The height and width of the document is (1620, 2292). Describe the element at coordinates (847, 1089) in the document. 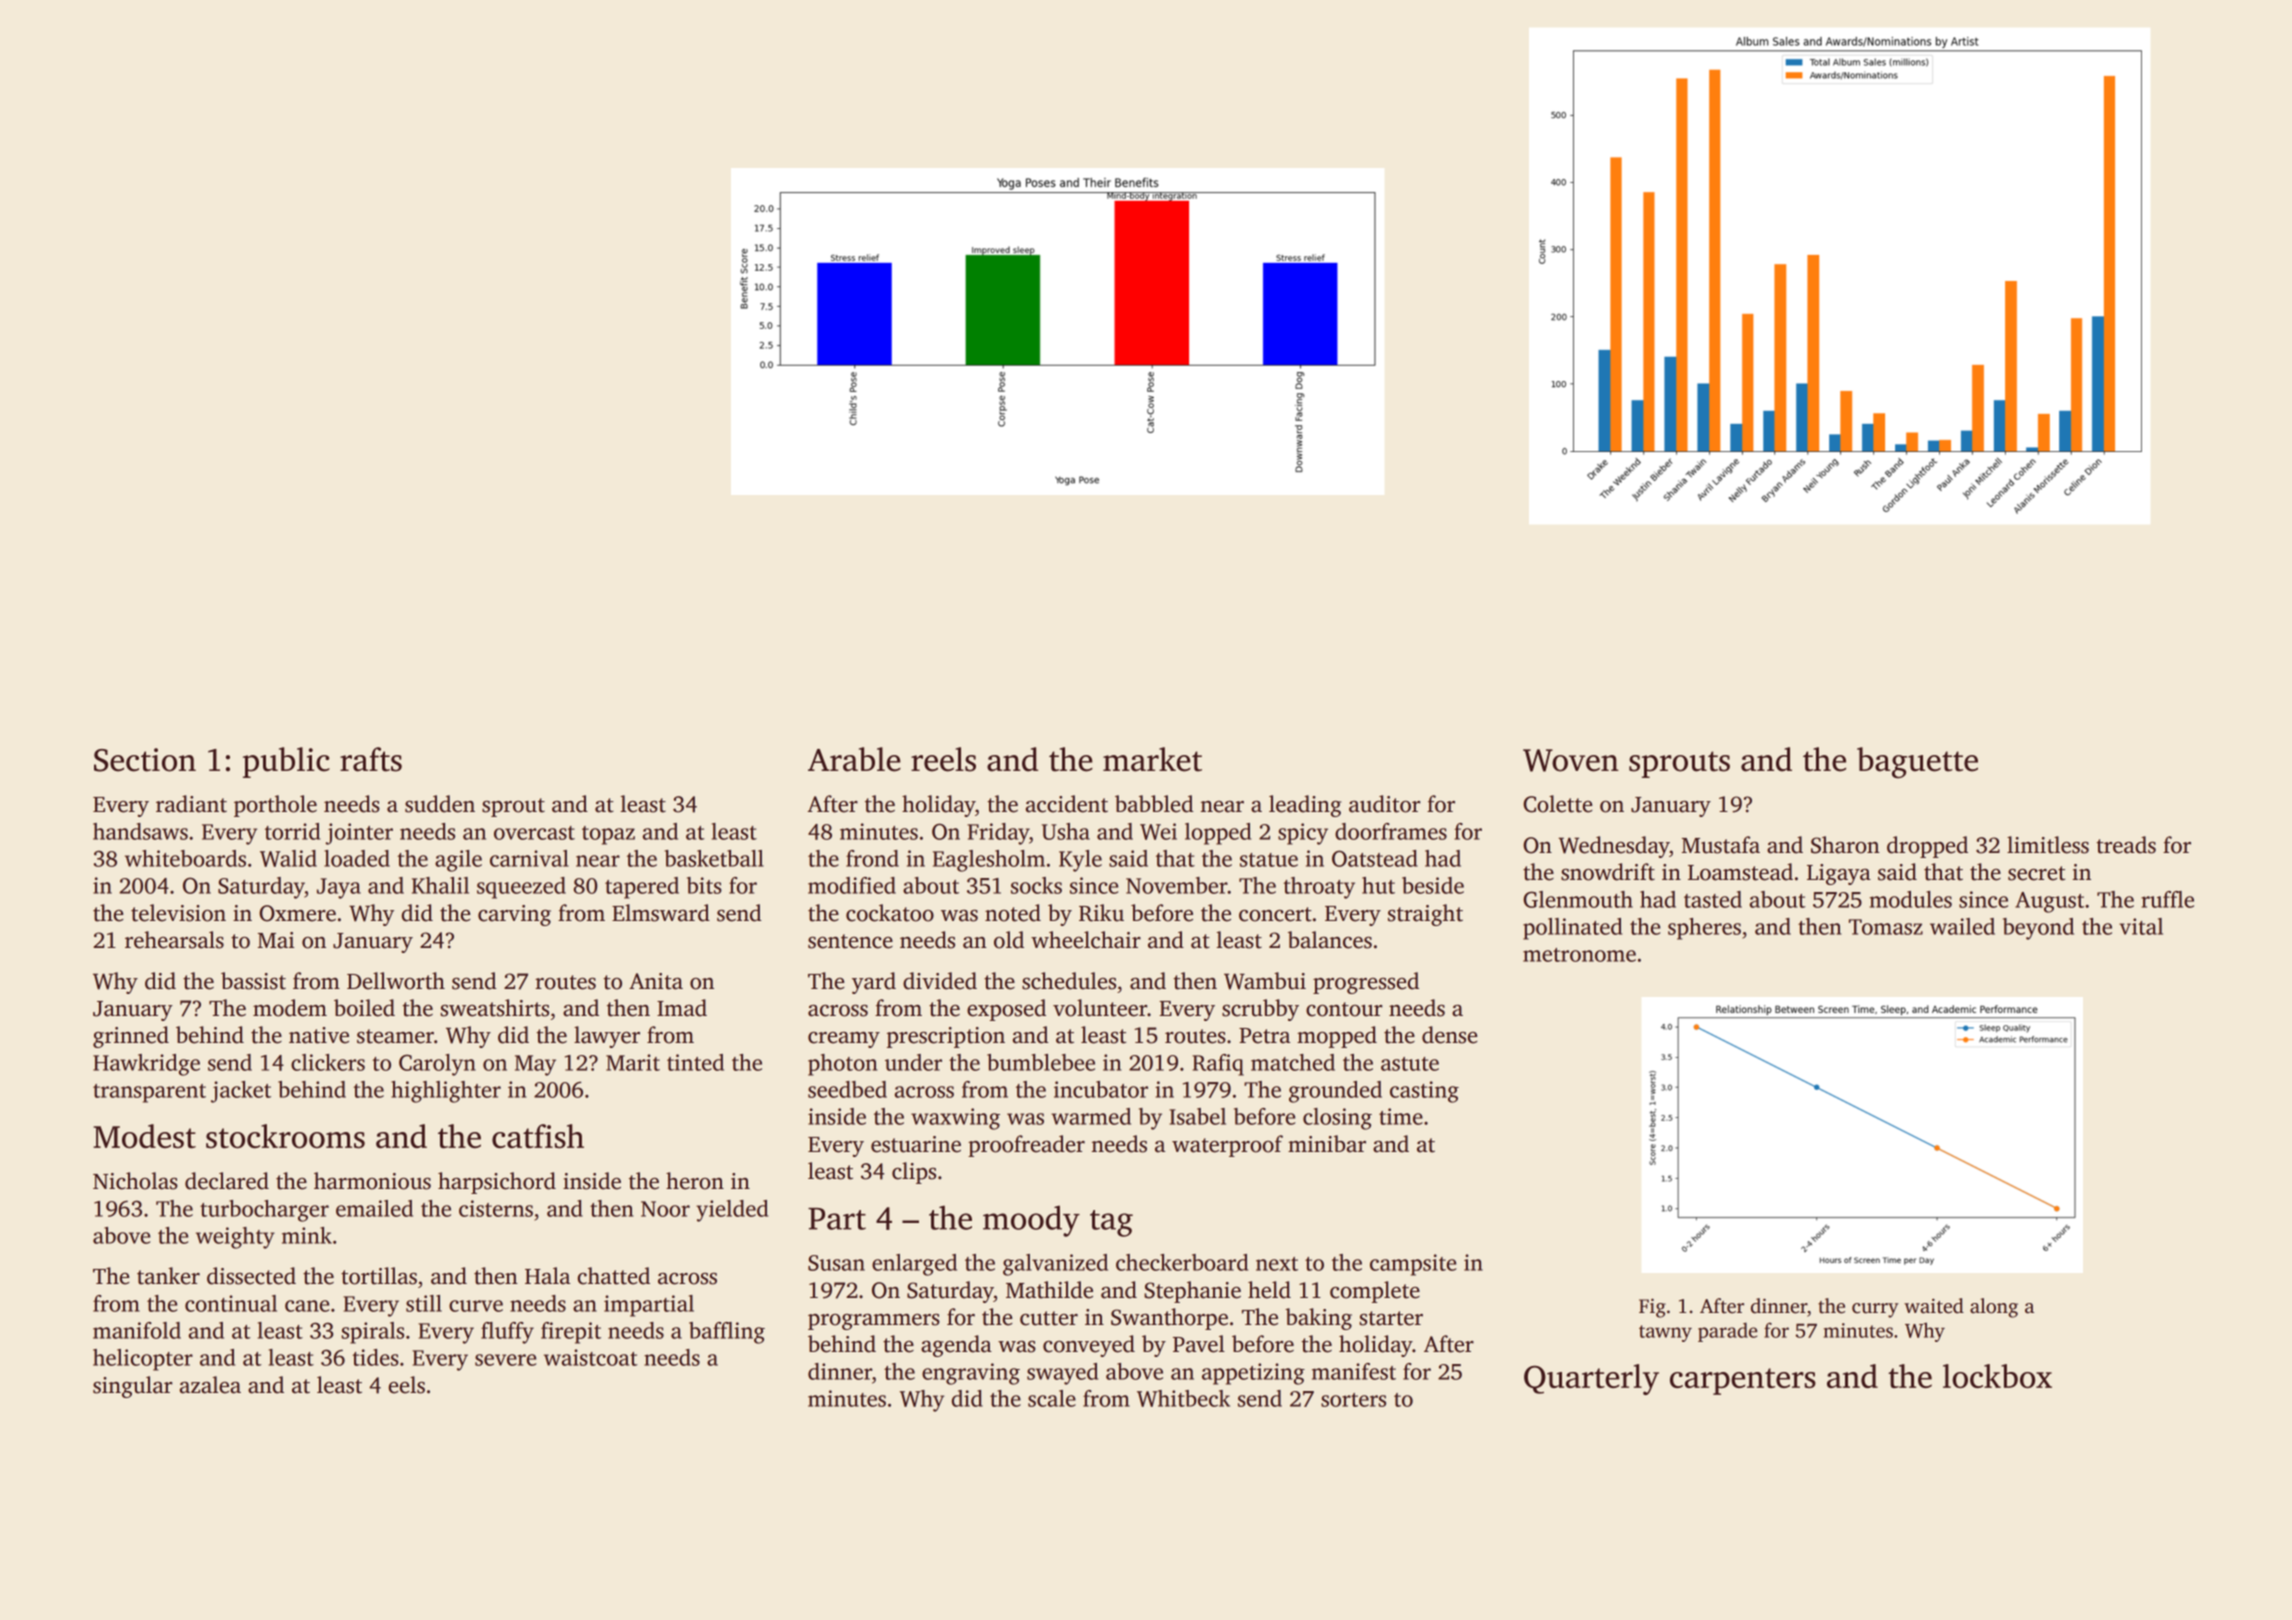

I see `seedbed` at that location.
